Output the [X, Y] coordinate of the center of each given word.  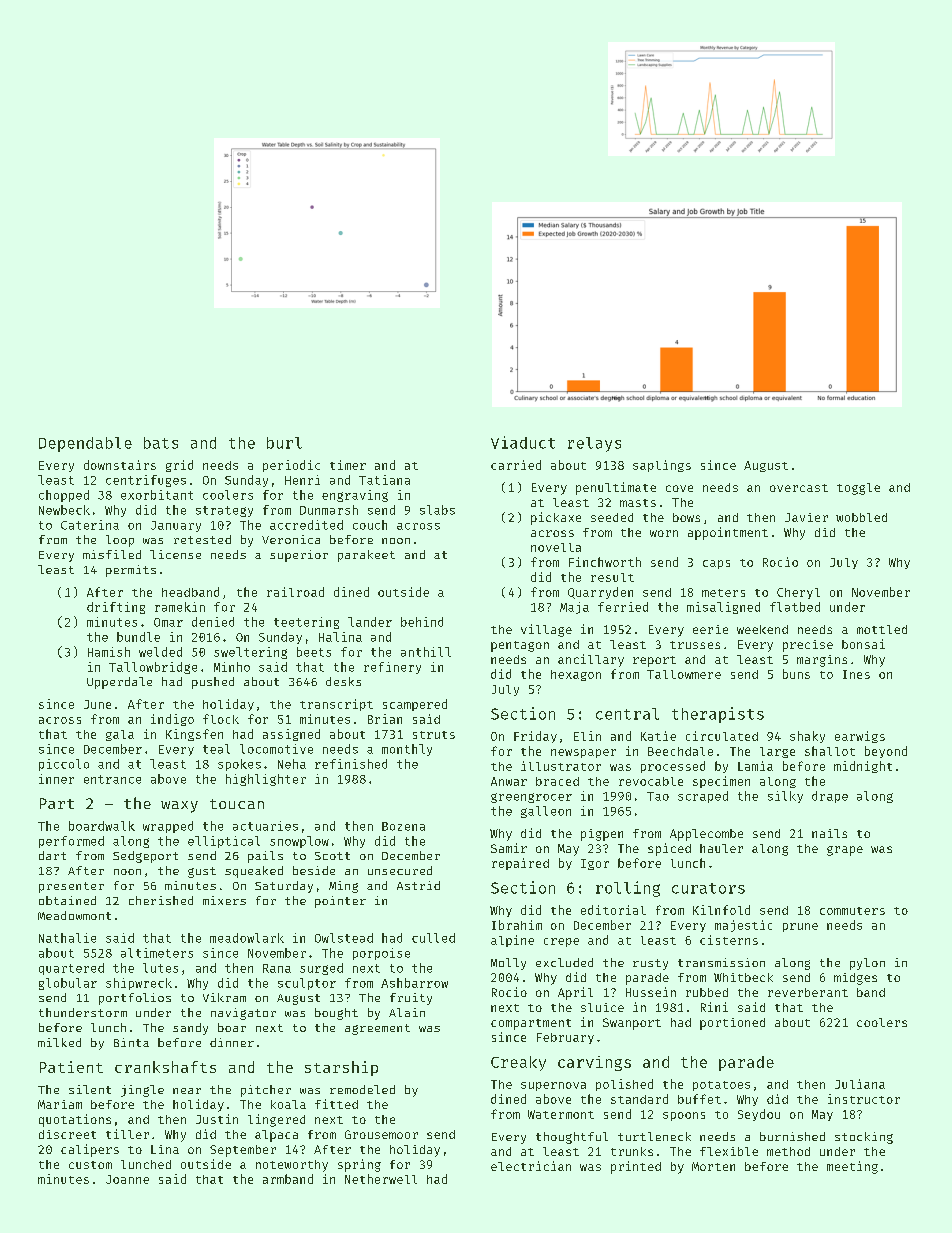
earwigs [860, 737]
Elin [587, 736]
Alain [407, 1012]
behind [422, 622]
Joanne [127, 1179]
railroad [295, 592]
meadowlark [247, 938]
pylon [867, 964]
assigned [291, 735]
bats [161, 443]
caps [716, 564]
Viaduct [523, 442]
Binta [131, 1042]
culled [433, 938]
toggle [858, 489]
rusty [650, 964]
